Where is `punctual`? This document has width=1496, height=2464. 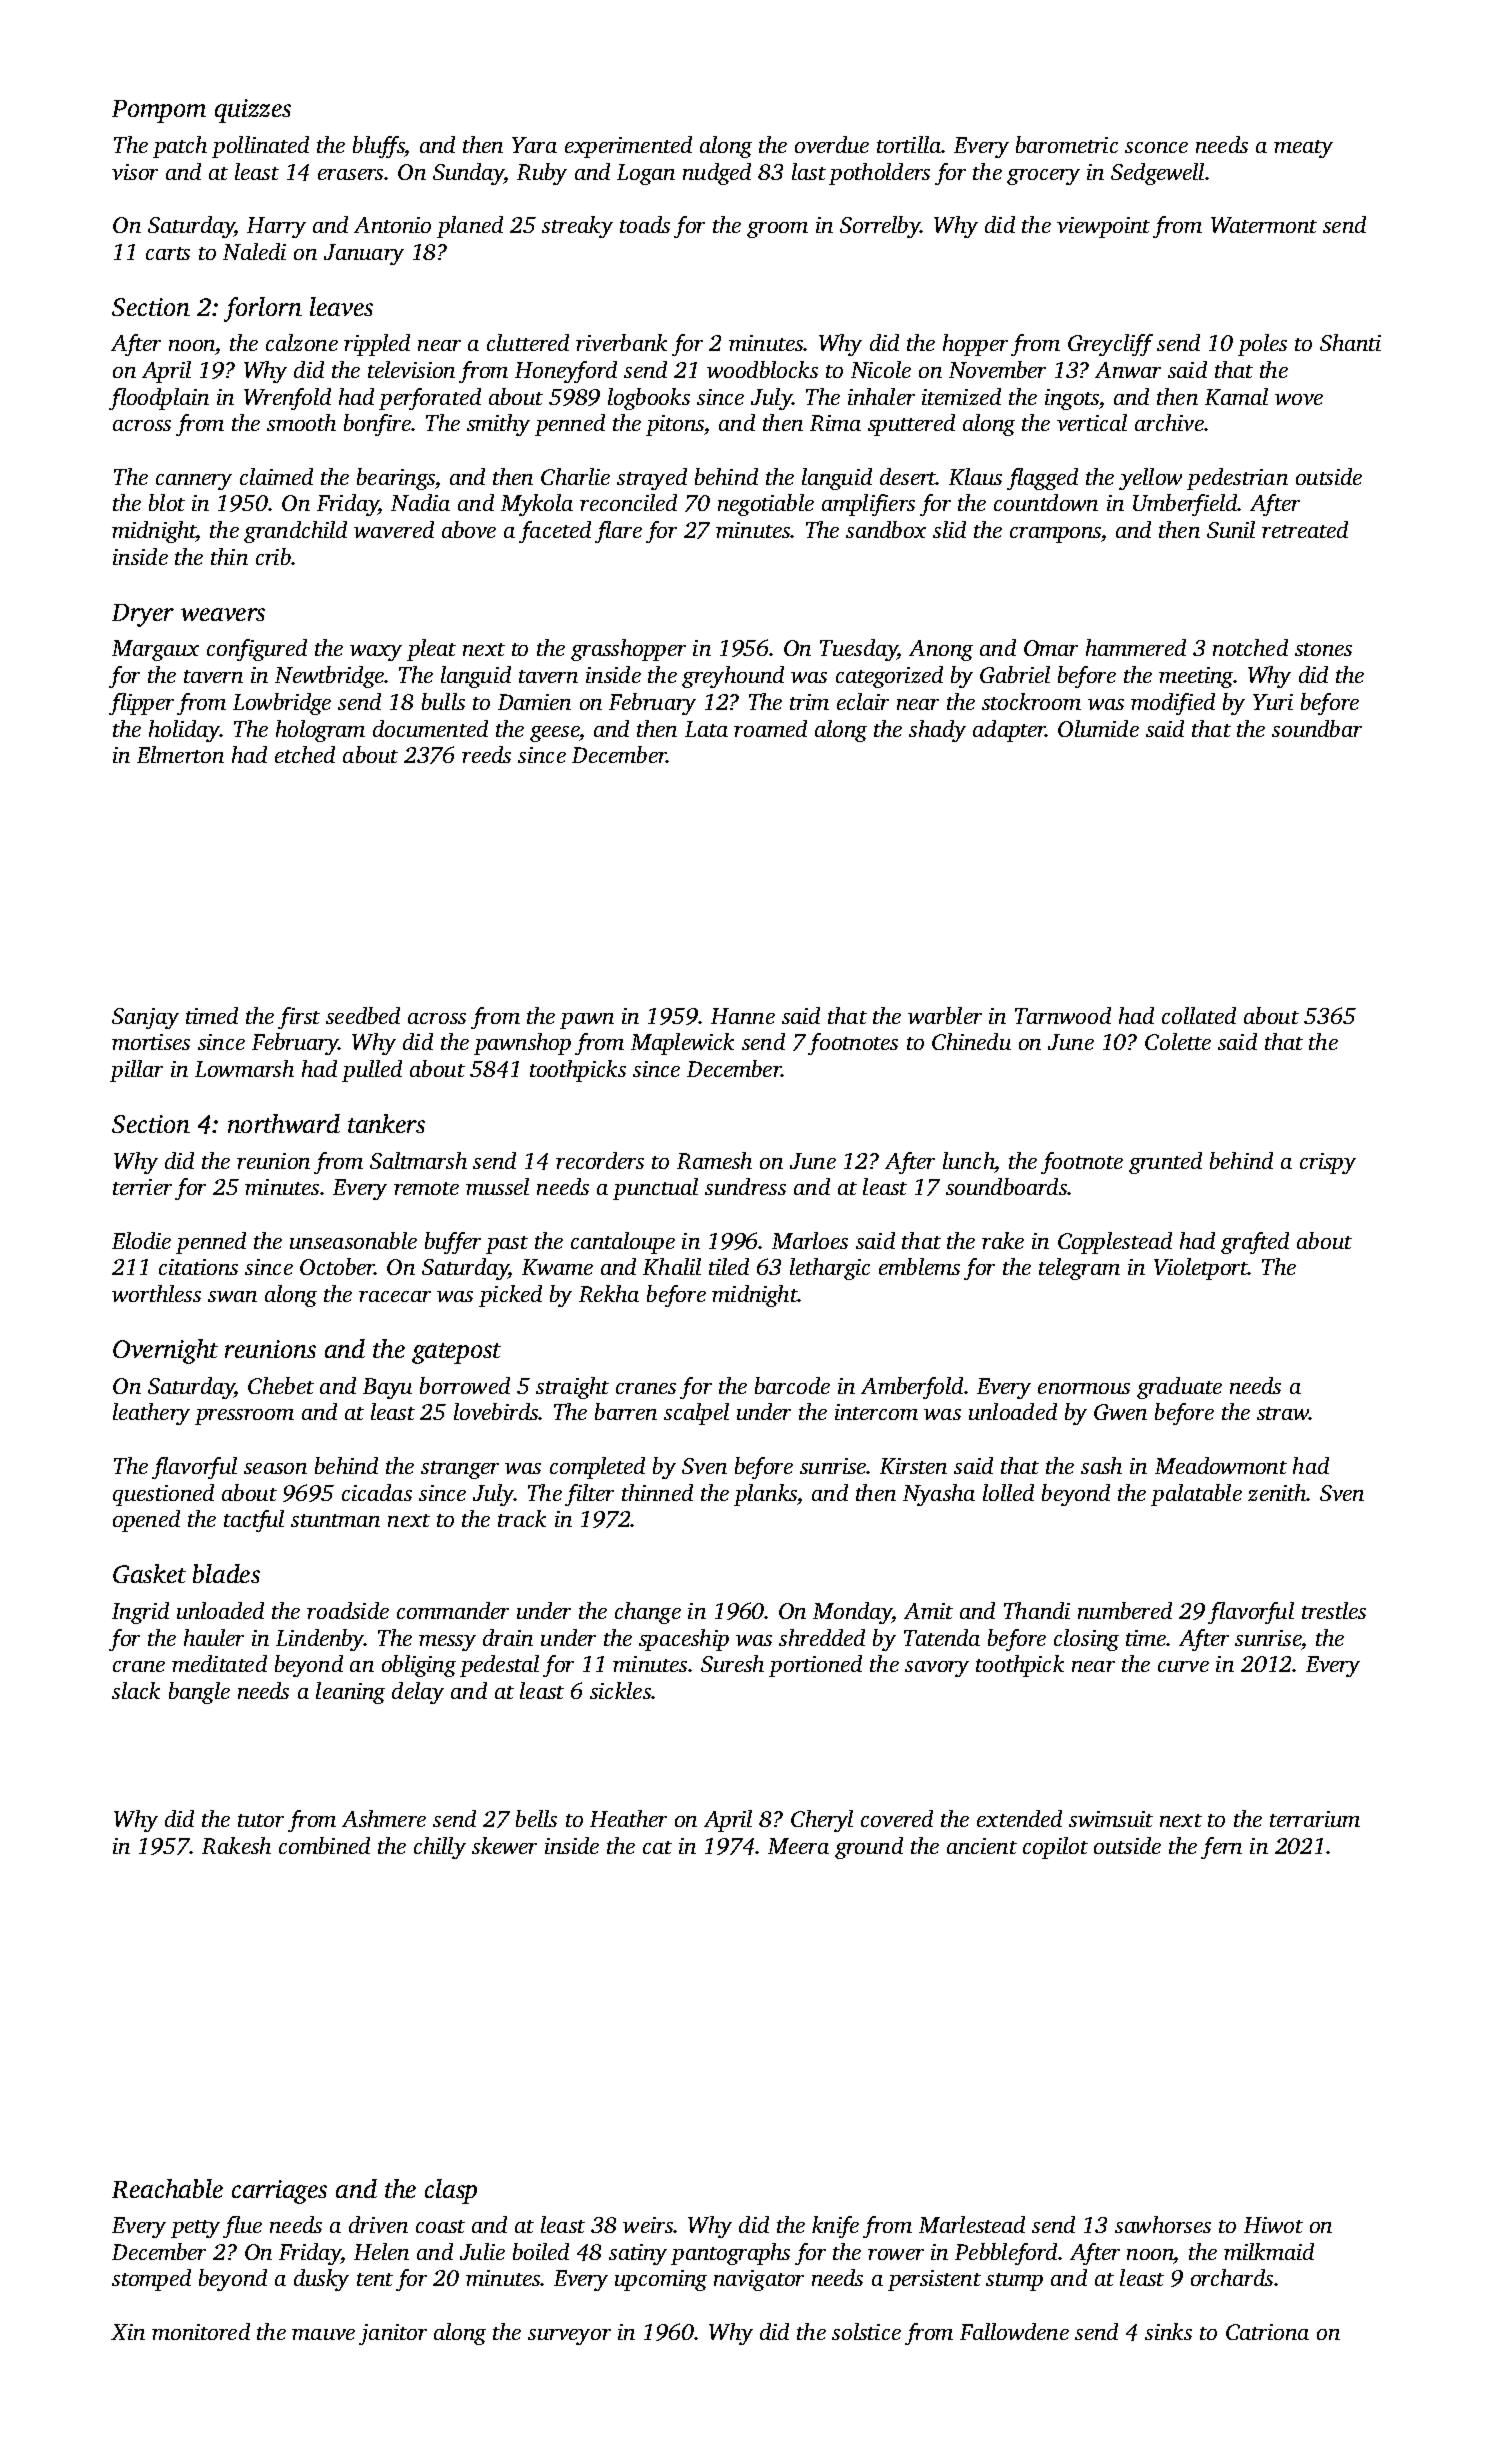 punctual is located at coordinates (655, 1189).
